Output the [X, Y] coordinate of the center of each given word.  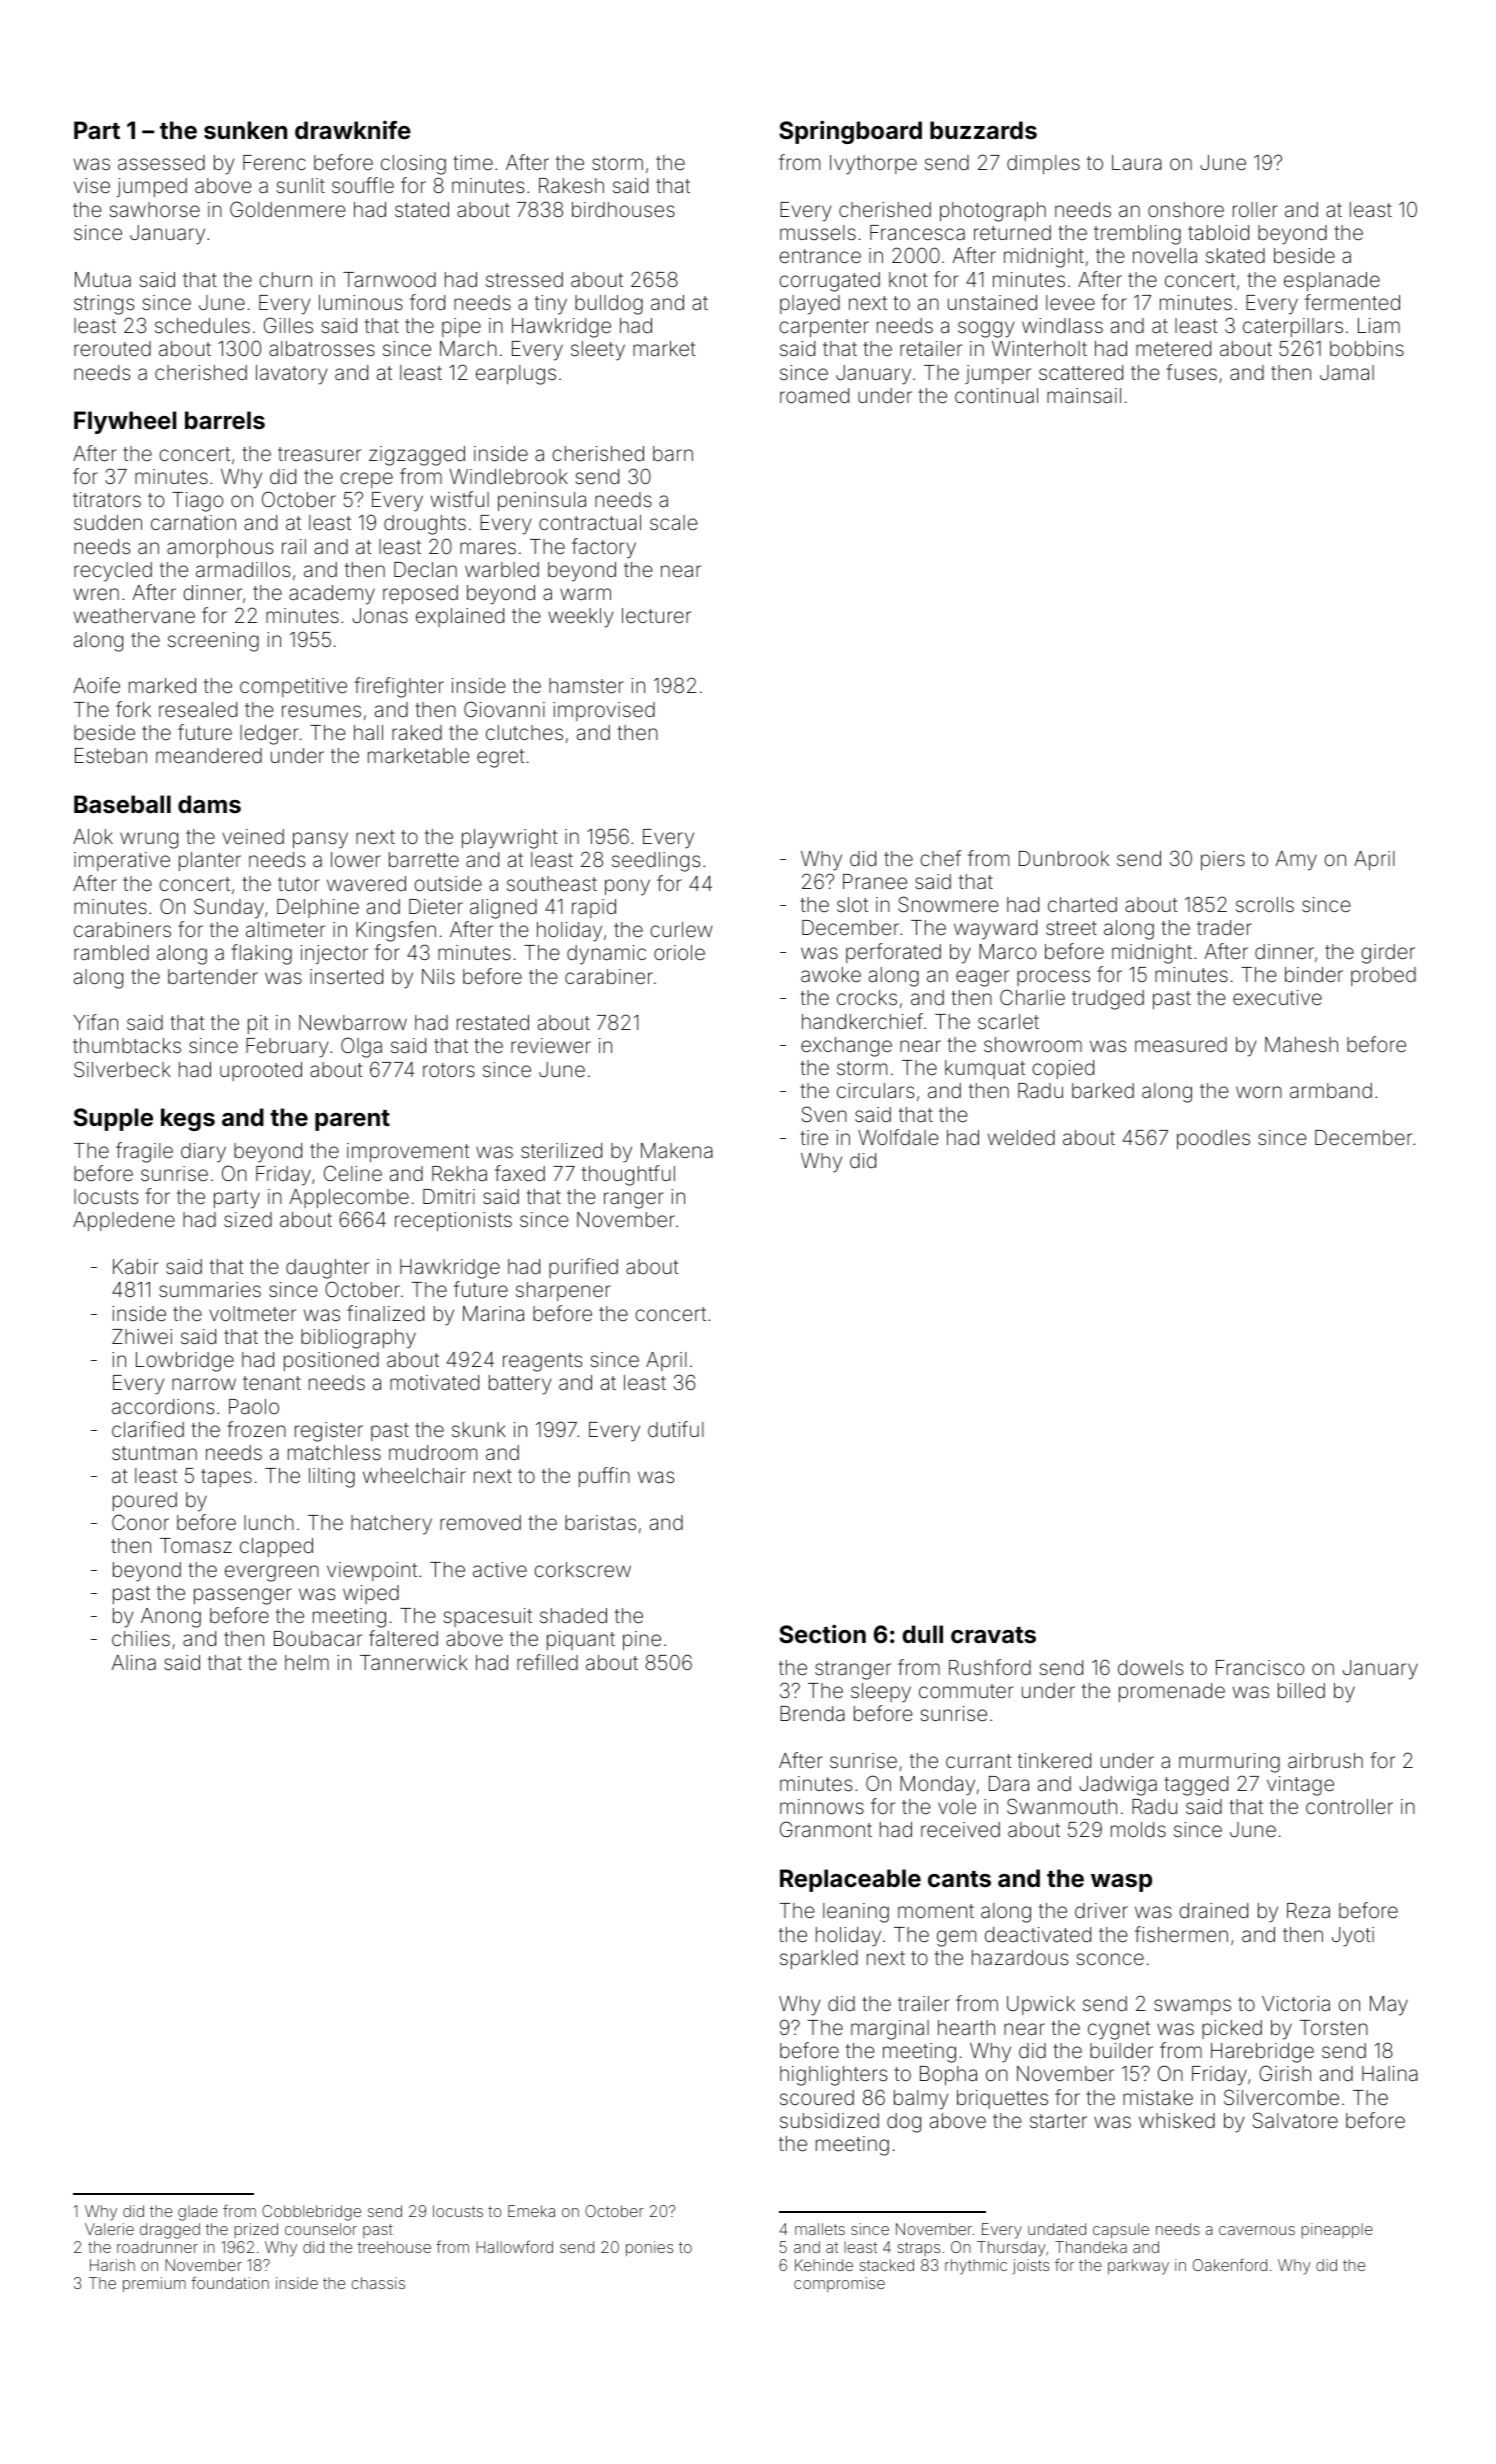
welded [1021, 1137]
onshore [1186, 209]
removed [480, 1522]
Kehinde [824, 2265]
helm [307, 1662]
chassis [378, 2283]
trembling [1137, 235]
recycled [113, 572]
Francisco [1260, 1667]
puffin [604, 1477]
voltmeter [252, 1313]
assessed [161, 162]
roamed [814, 395]
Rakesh [571, 185]
